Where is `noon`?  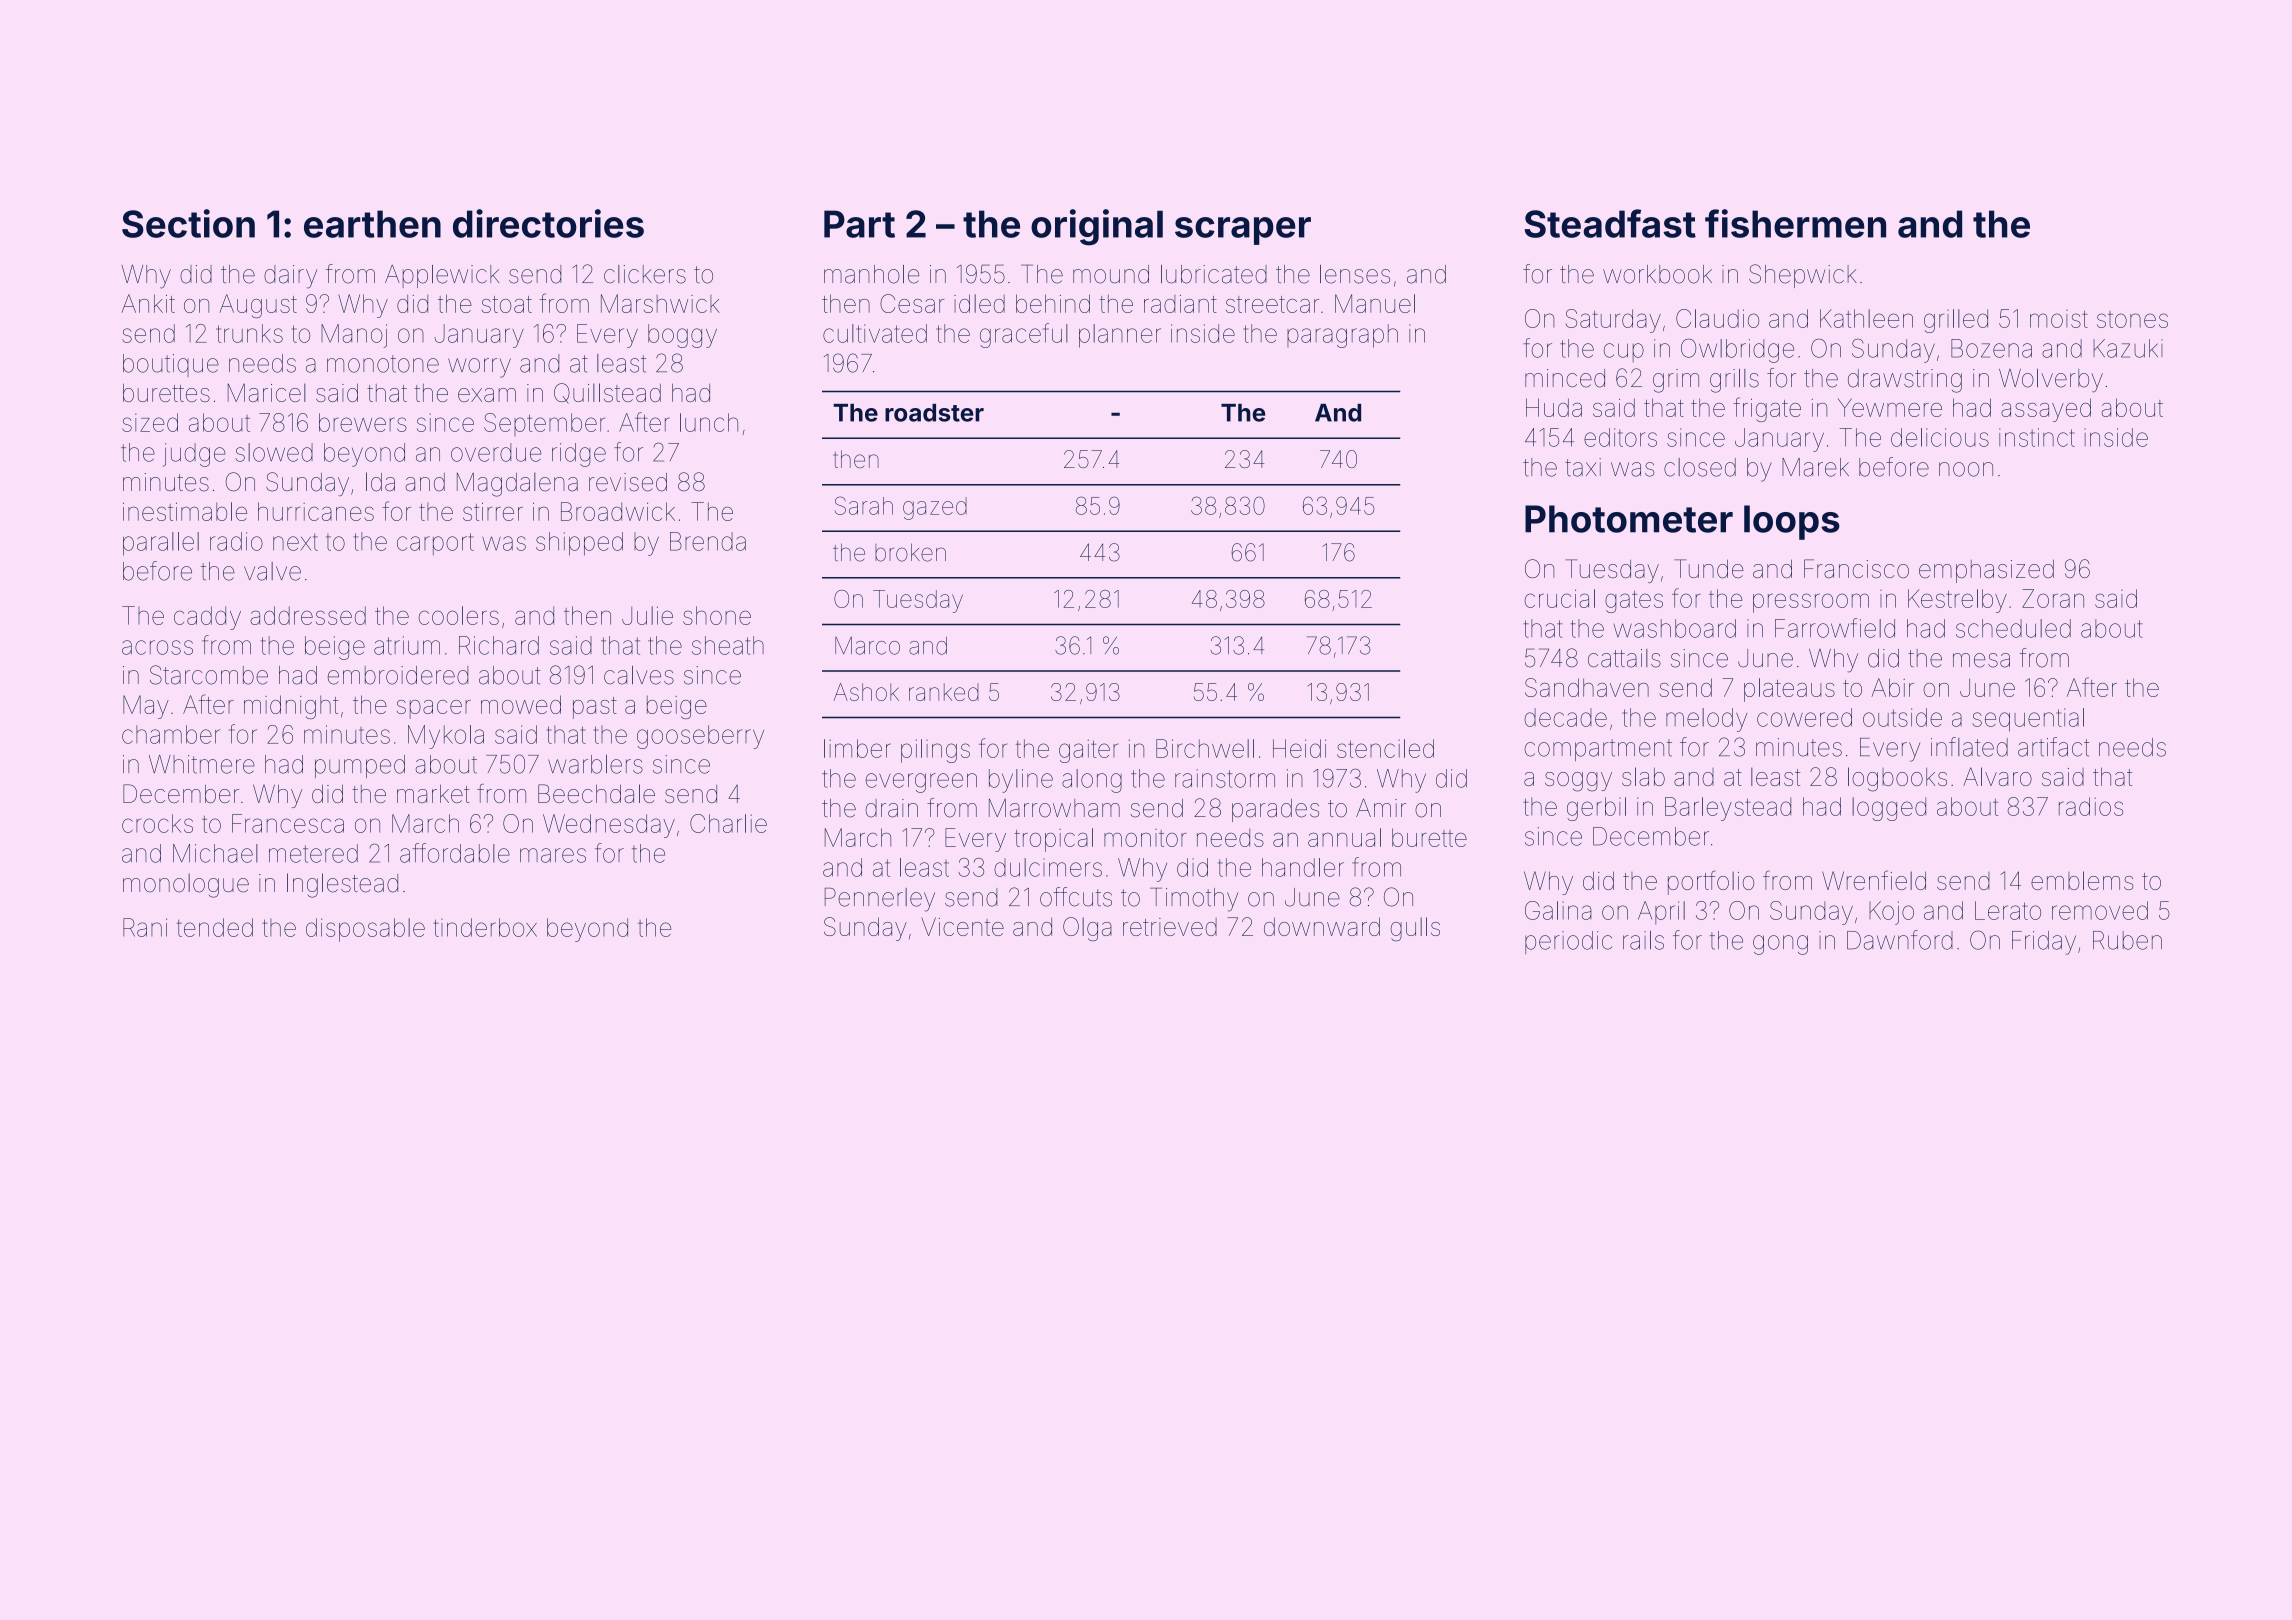 noon is located at coordinates (1966, 469).
